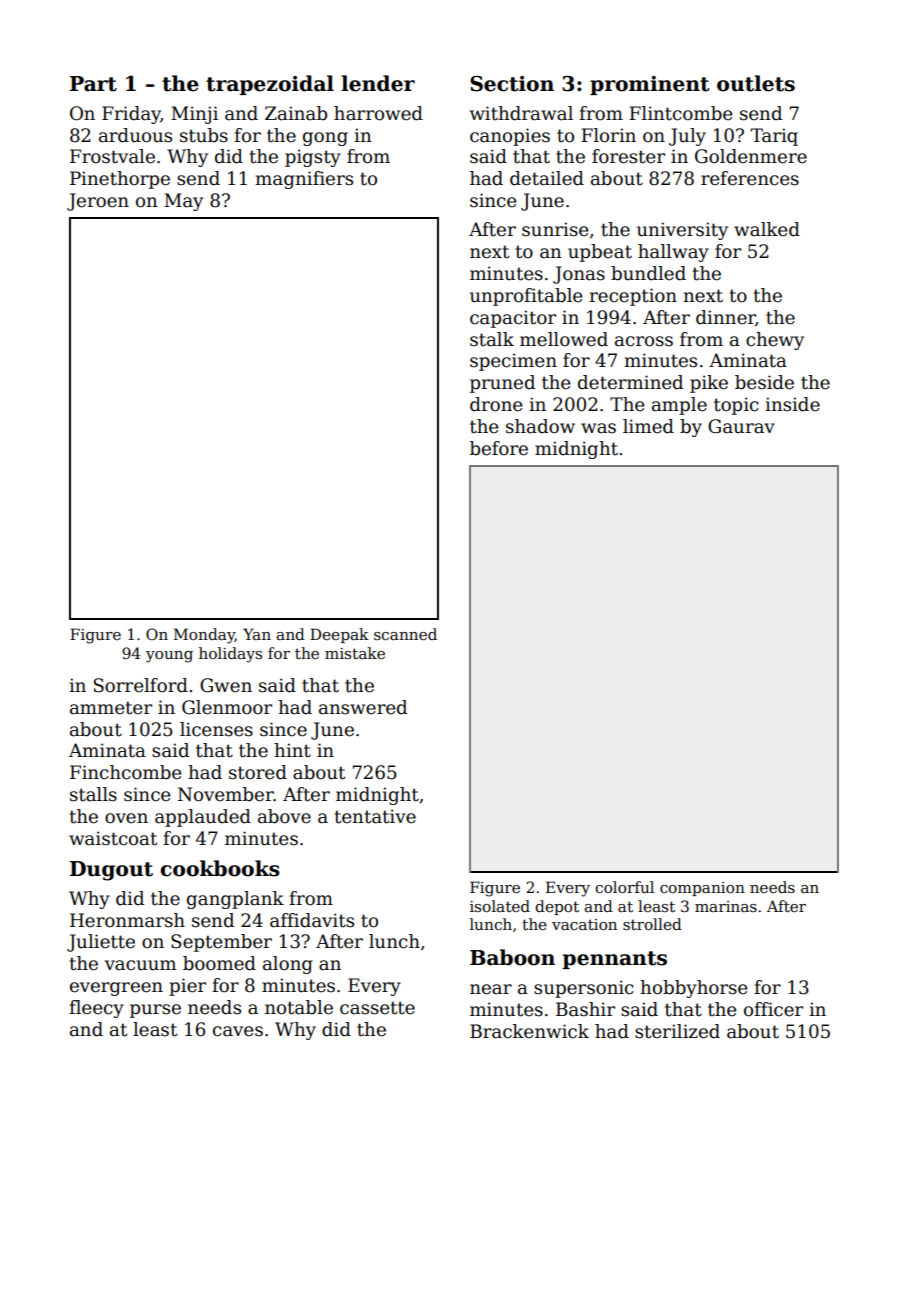 This screenshot has height=1316, width=908. Describe the element at coordinates (767, 229) in the screenshot. I see `walked` at that location.
